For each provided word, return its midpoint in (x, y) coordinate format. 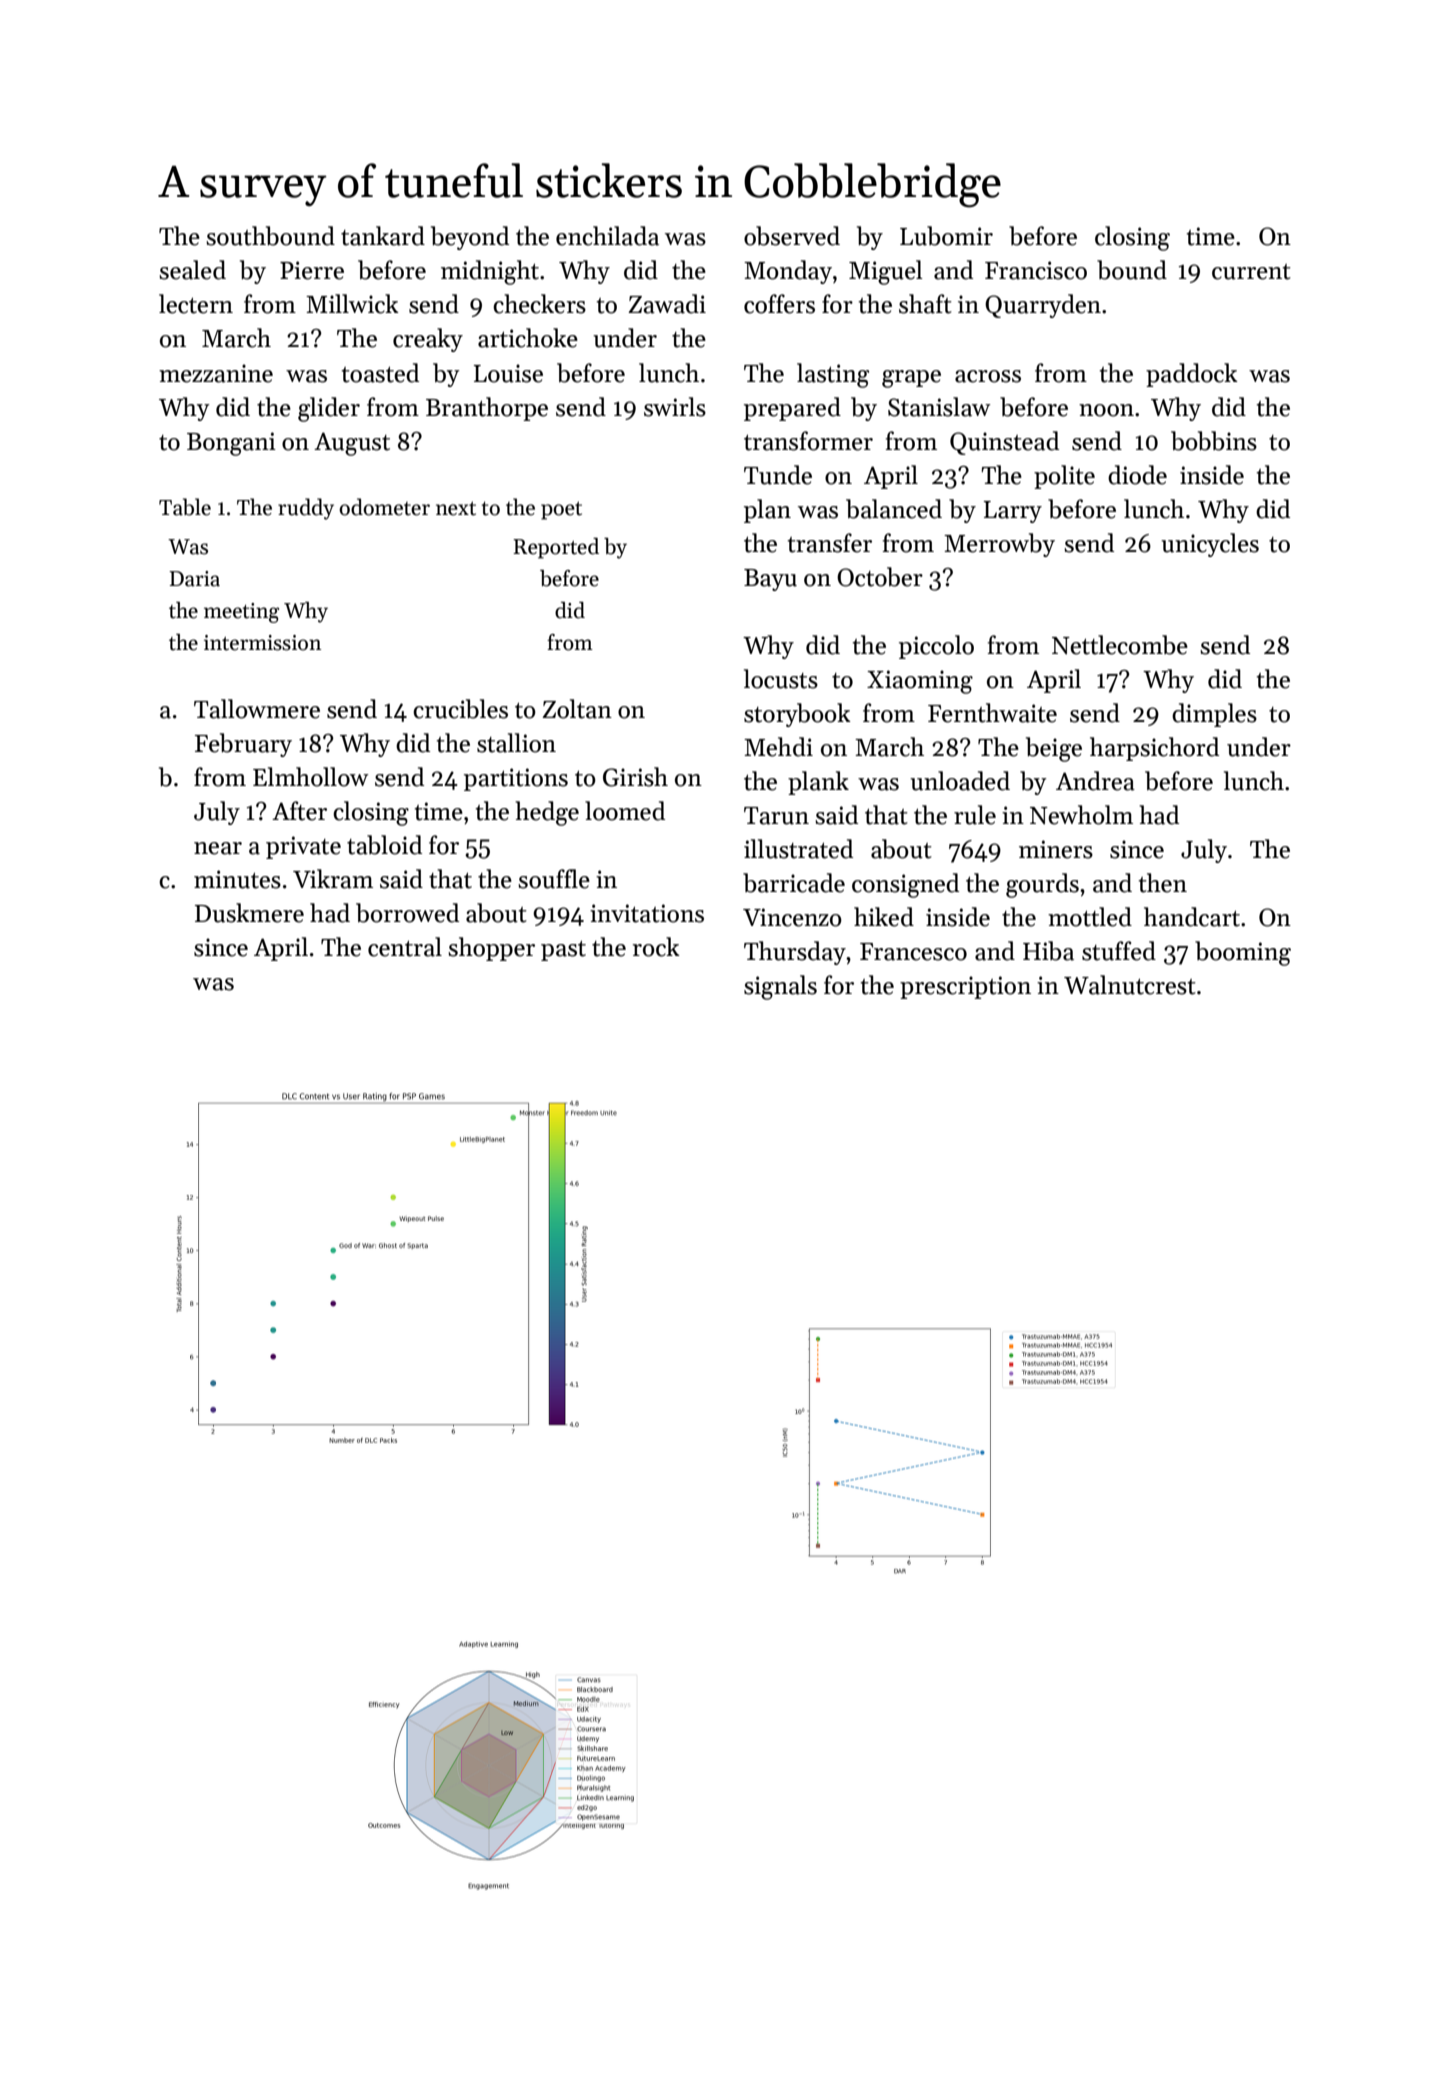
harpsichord (1154, 749)
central (405, 947)
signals (780, 987)
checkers (539, 304)
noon (1106, 410)
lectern (196, 304)
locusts (781, 679)
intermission (262, 643)
